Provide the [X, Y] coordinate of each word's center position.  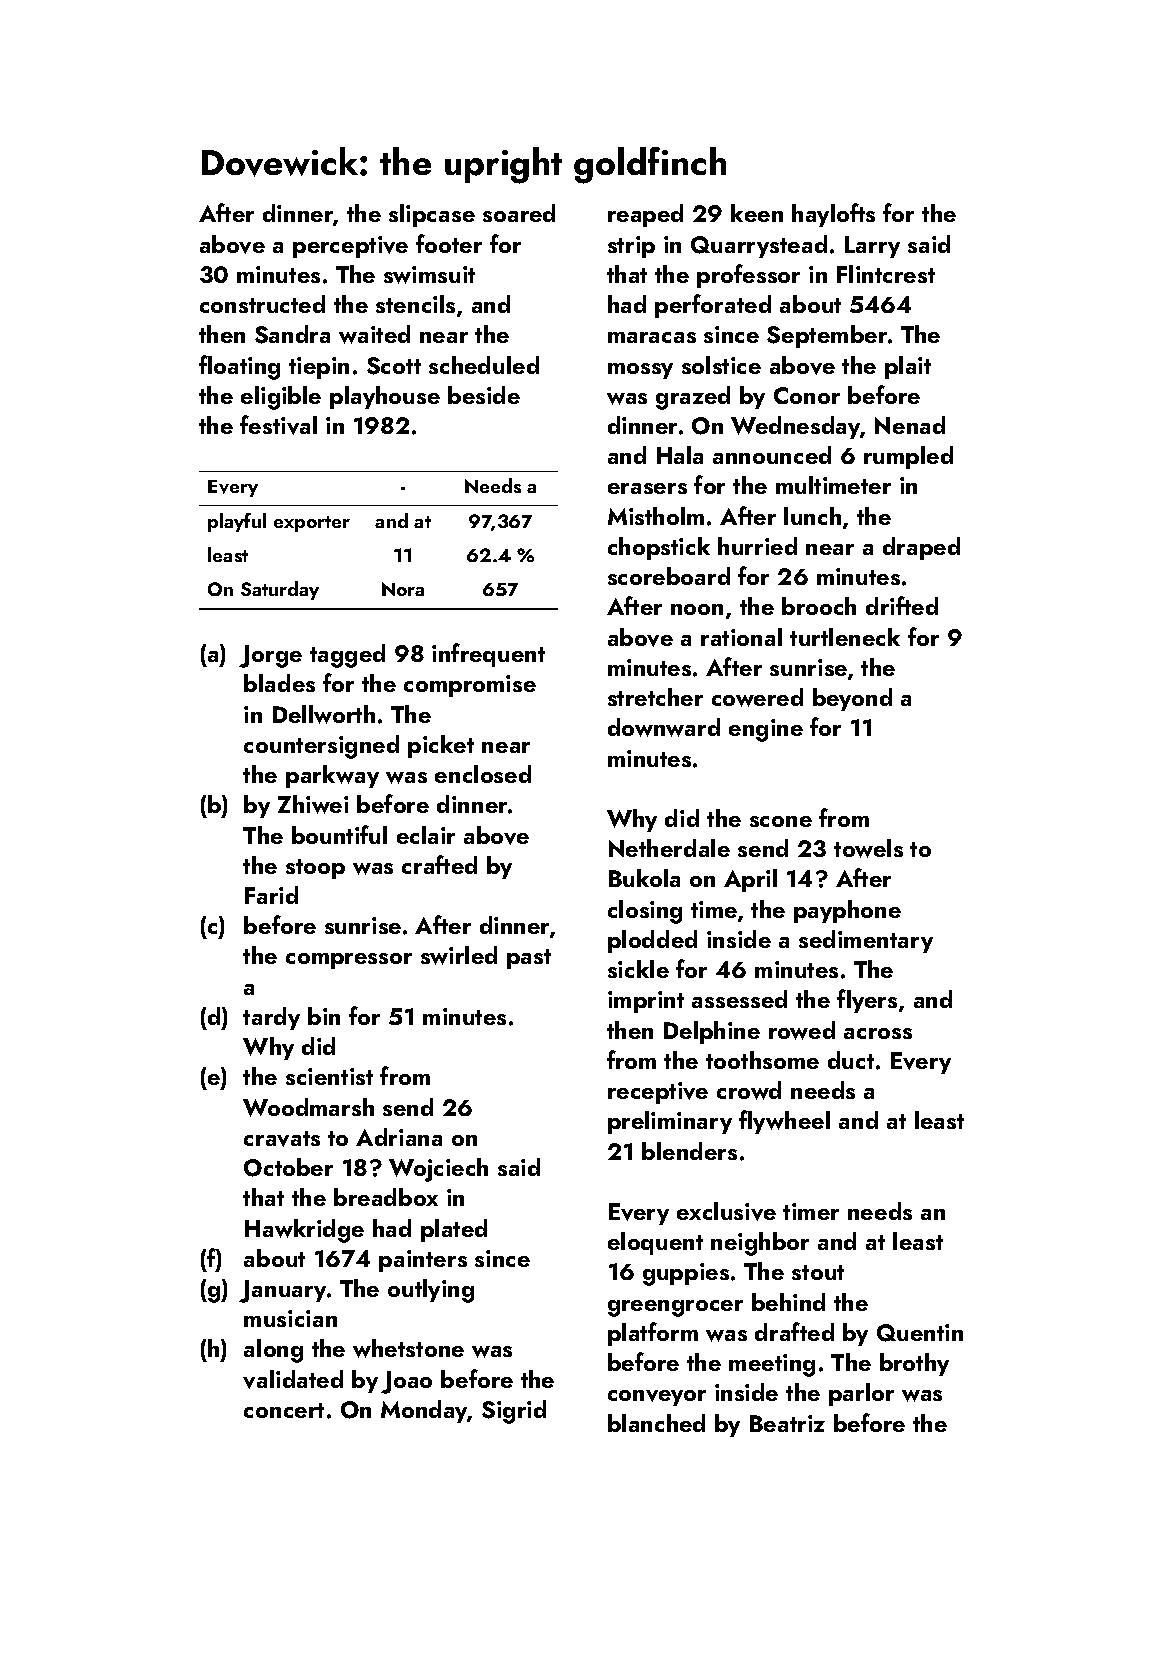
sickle [638, 969]
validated [293, 1379]
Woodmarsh [308, 1107]
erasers [647, 488]
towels [868, 848]
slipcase [432, 215]
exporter [312, 524]
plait [908, 367]
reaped [645, 215]
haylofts [833, 215]
